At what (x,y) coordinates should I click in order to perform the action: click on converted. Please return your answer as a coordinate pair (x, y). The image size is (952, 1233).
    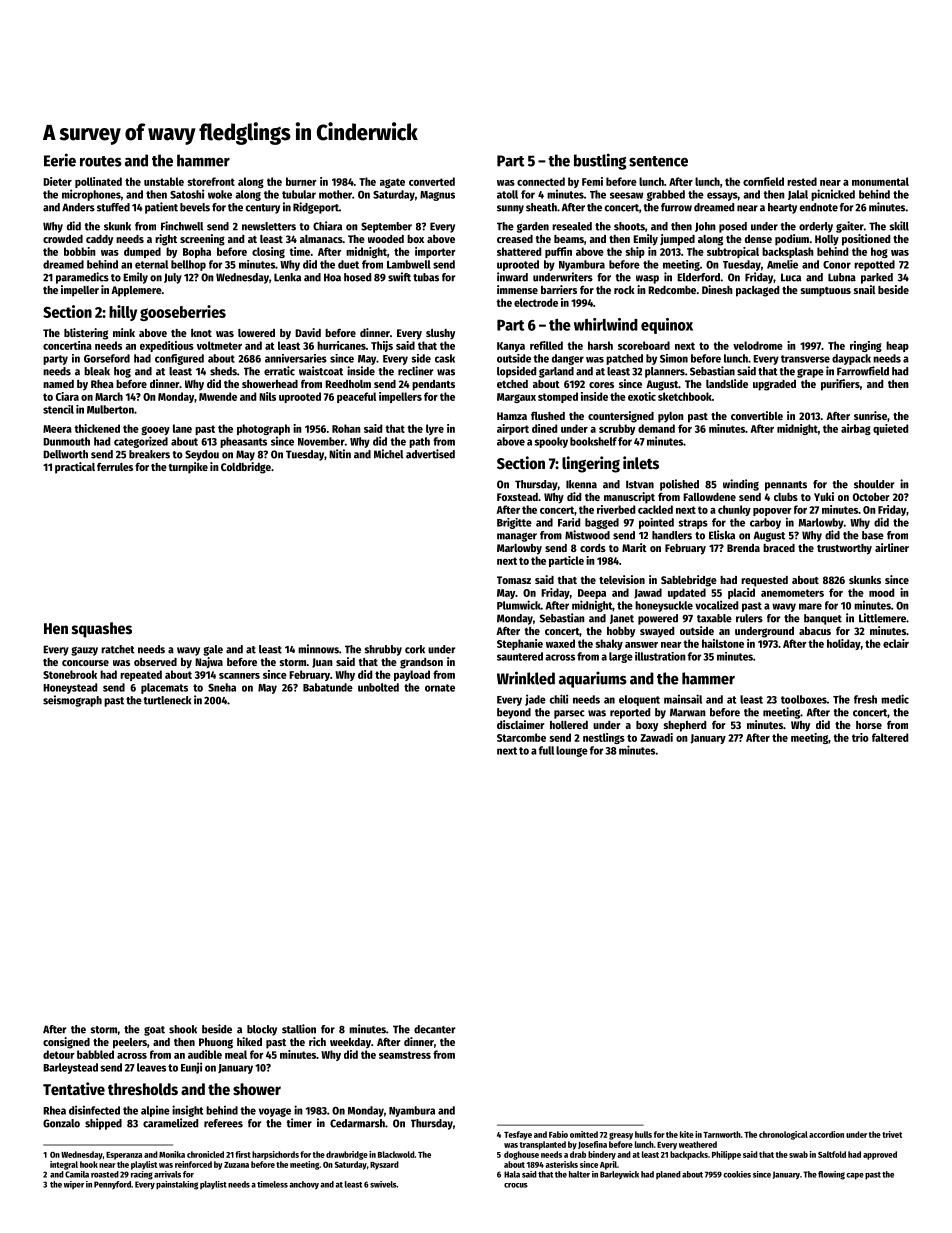
    Looking at the image, I should click on (432, 181).
